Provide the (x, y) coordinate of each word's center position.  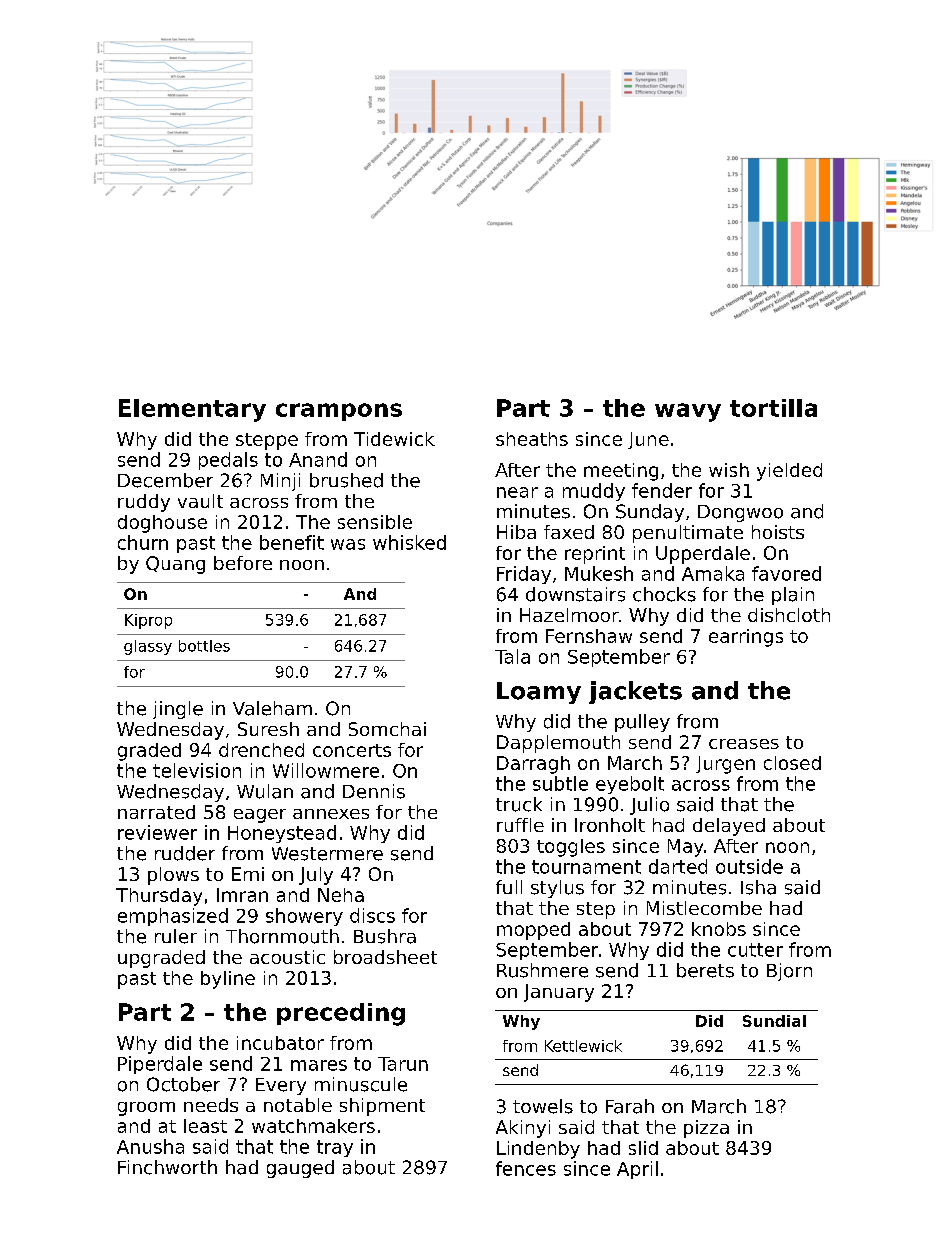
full (509, 887)
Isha (758, 887)
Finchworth (167, 1167)
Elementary (192, 410)
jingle (178, 710)
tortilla (773, 408)
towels (543, 1106)
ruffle (520, 825)
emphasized (173, 917)
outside (749, 866)
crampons (339, 412)
